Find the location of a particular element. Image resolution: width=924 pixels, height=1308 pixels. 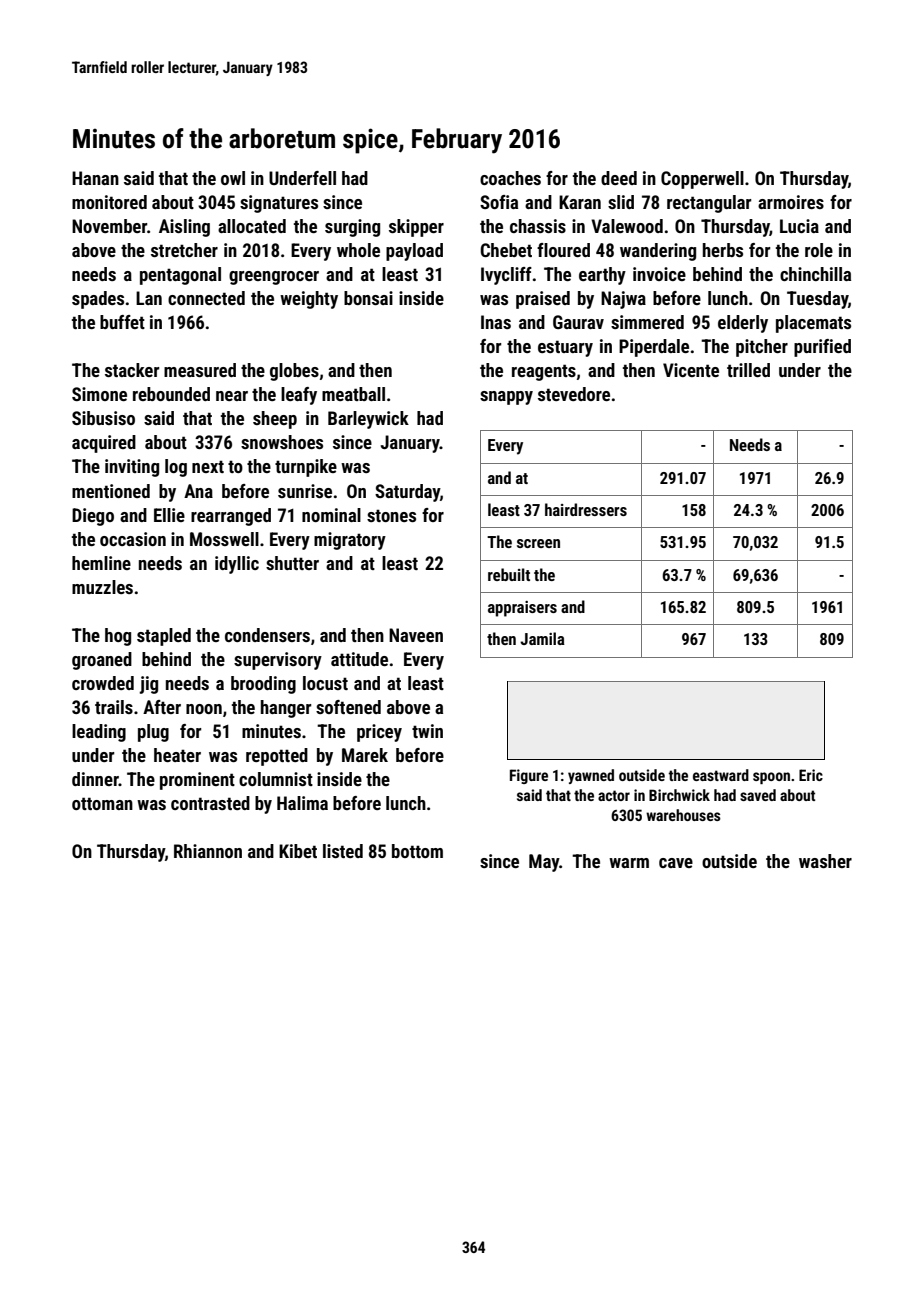

shutter is located at coordinates (292, 563).
